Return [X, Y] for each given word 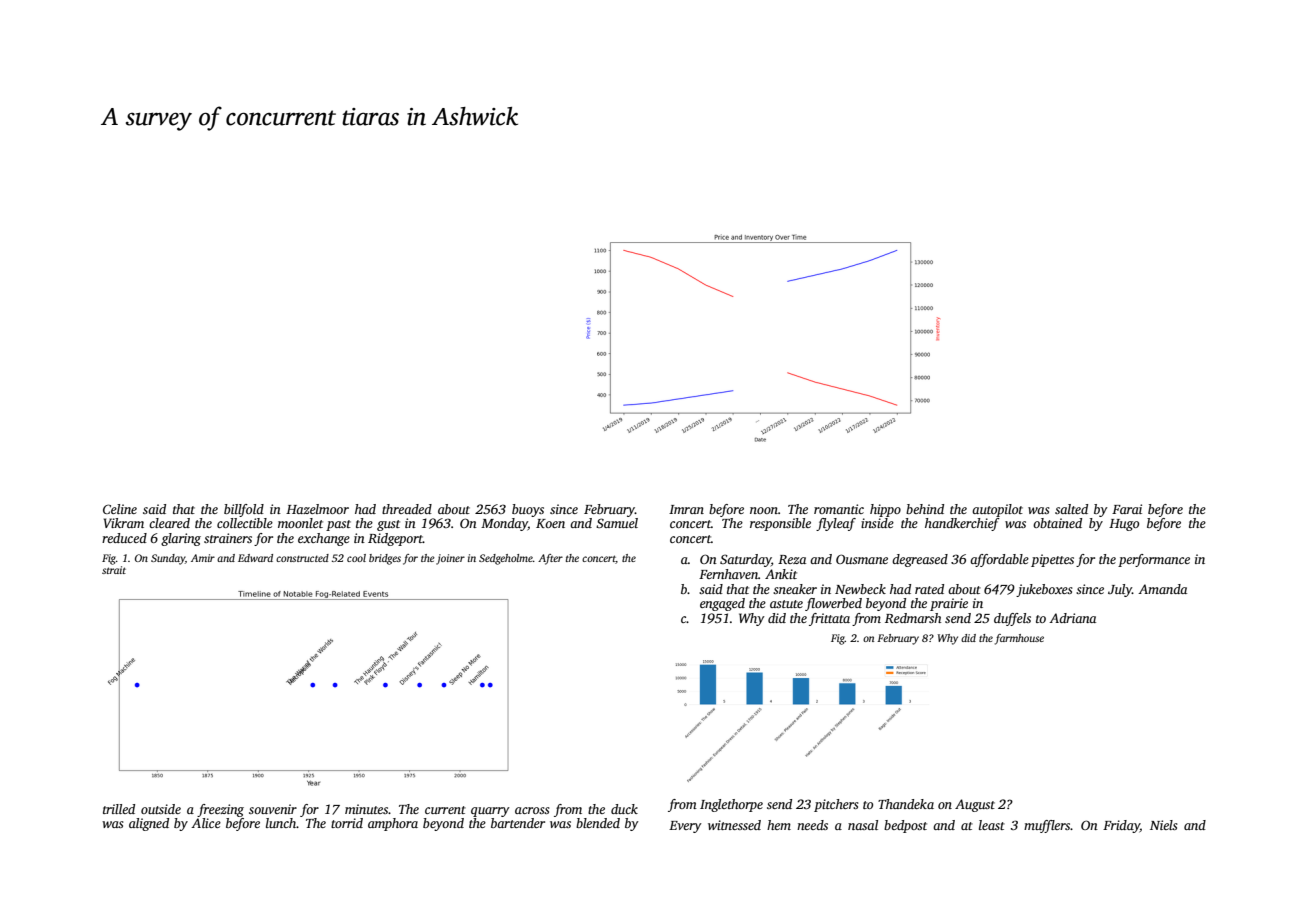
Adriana [1072, 618]
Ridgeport [395, 539]
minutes [367, 809]
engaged [722, 604]
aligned [149, 824]
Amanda [1162, 589]
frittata [829, 619]
